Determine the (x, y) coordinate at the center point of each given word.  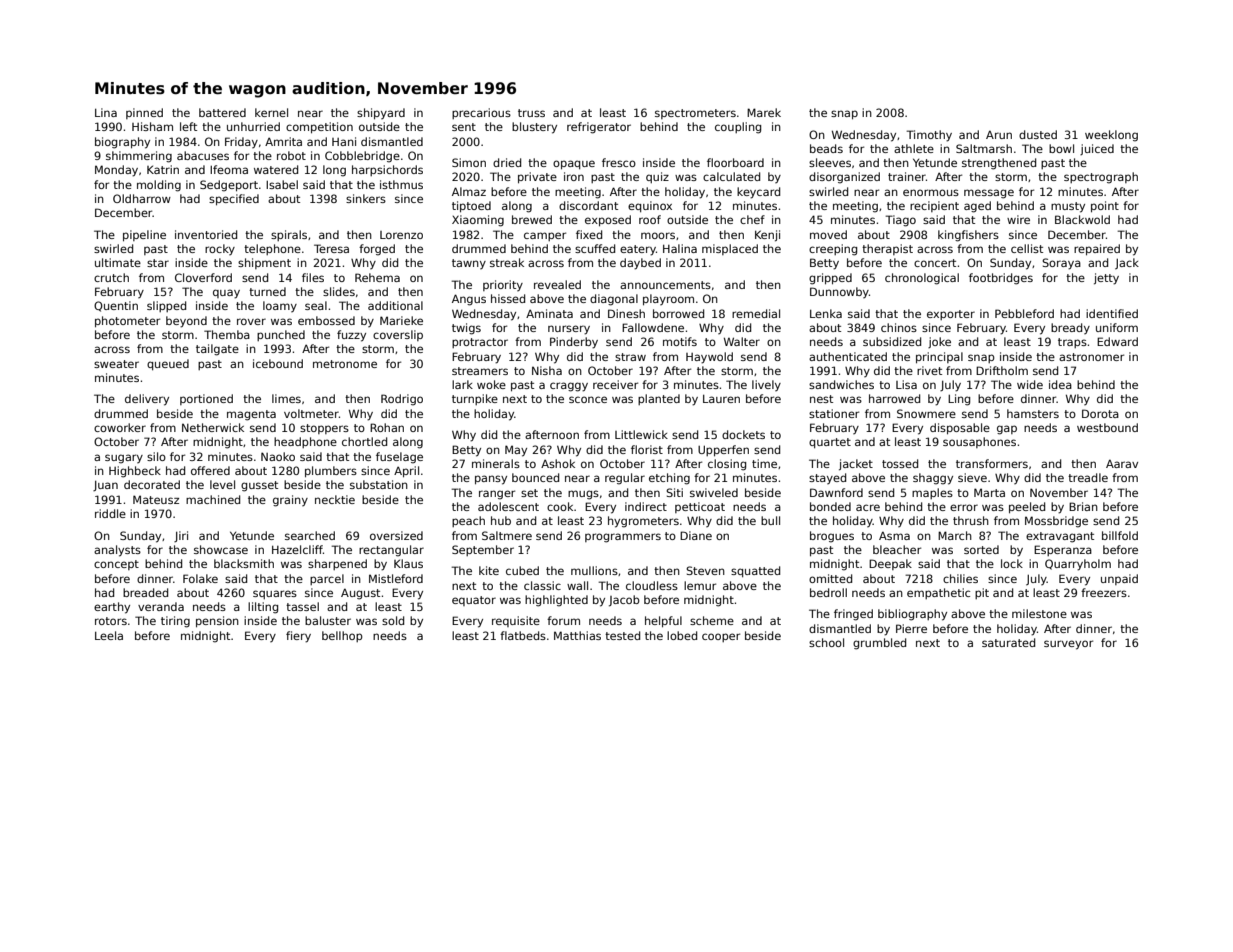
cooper (721, 637)
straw (630, 357)
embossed (326, 320)
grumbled (879, 644)
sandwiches (841, 384)
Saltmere (507, 535)
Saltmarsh (984, 148)
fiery (298, 637)
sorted (981, 549)
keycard (758, 193)
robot (291, 155)
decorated (152, 484)
